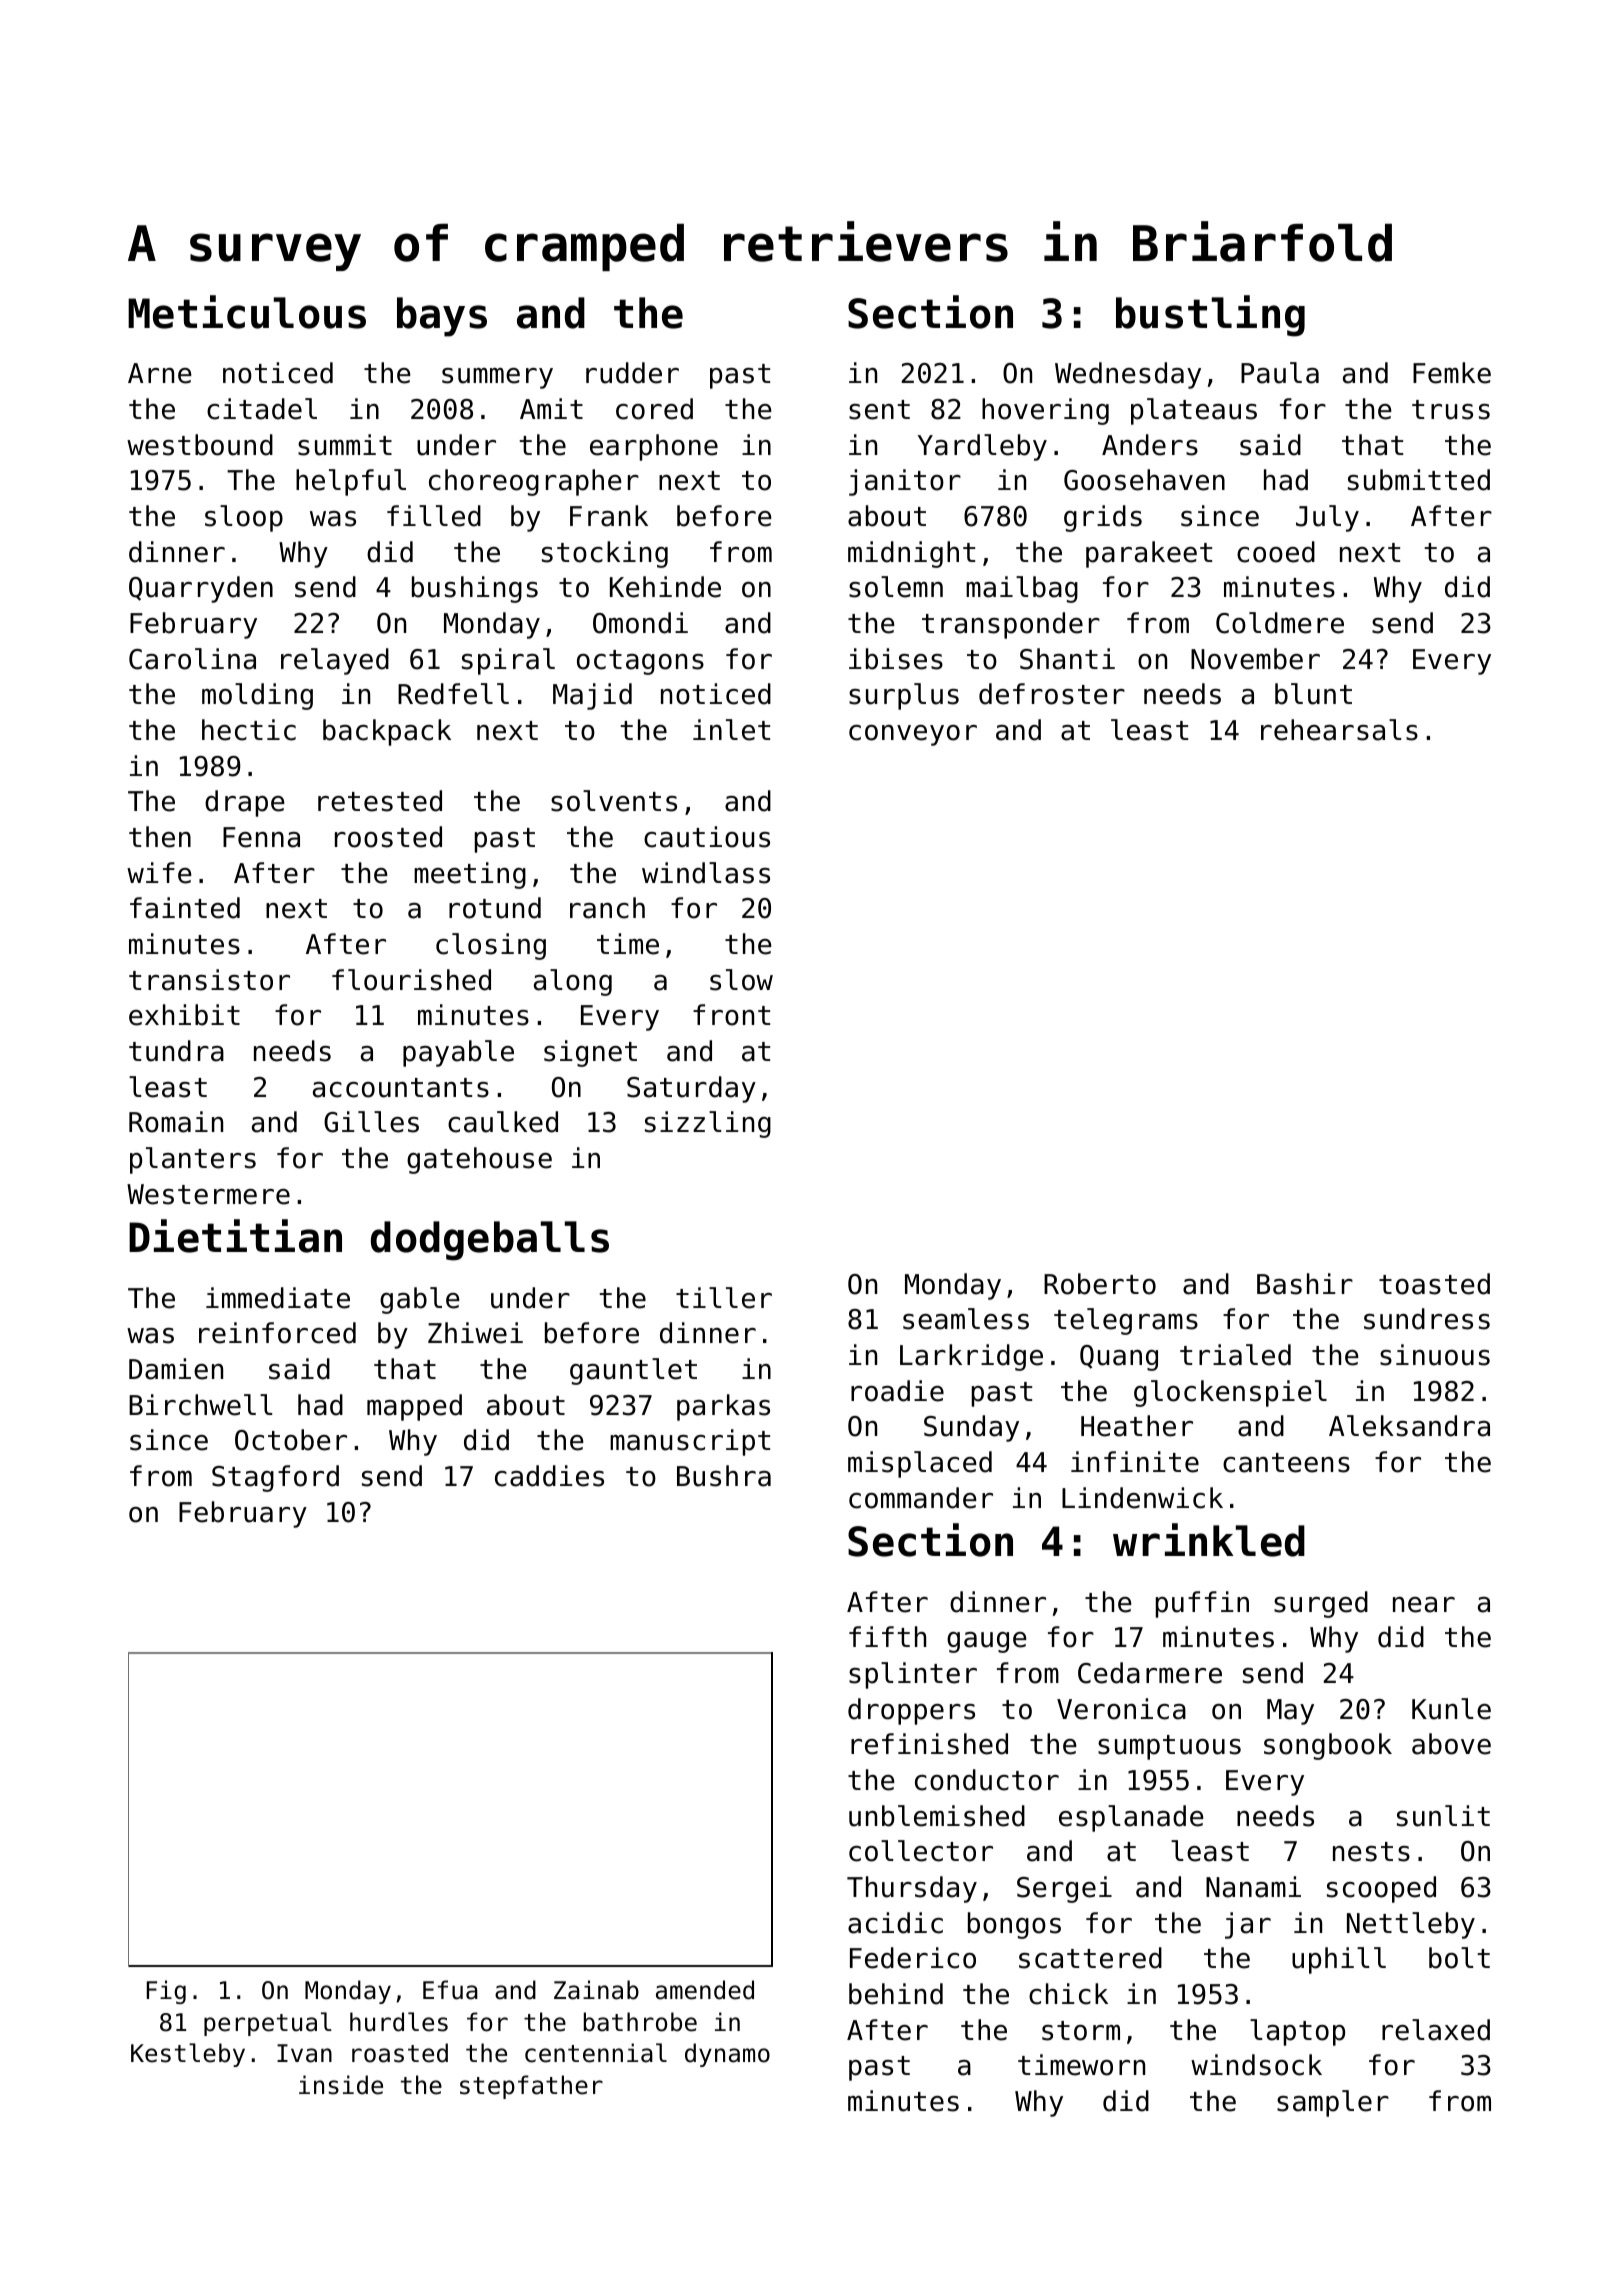 The height and width of the image is (2292, 1620). I want to click on unblemished, so click(937, 1816).
